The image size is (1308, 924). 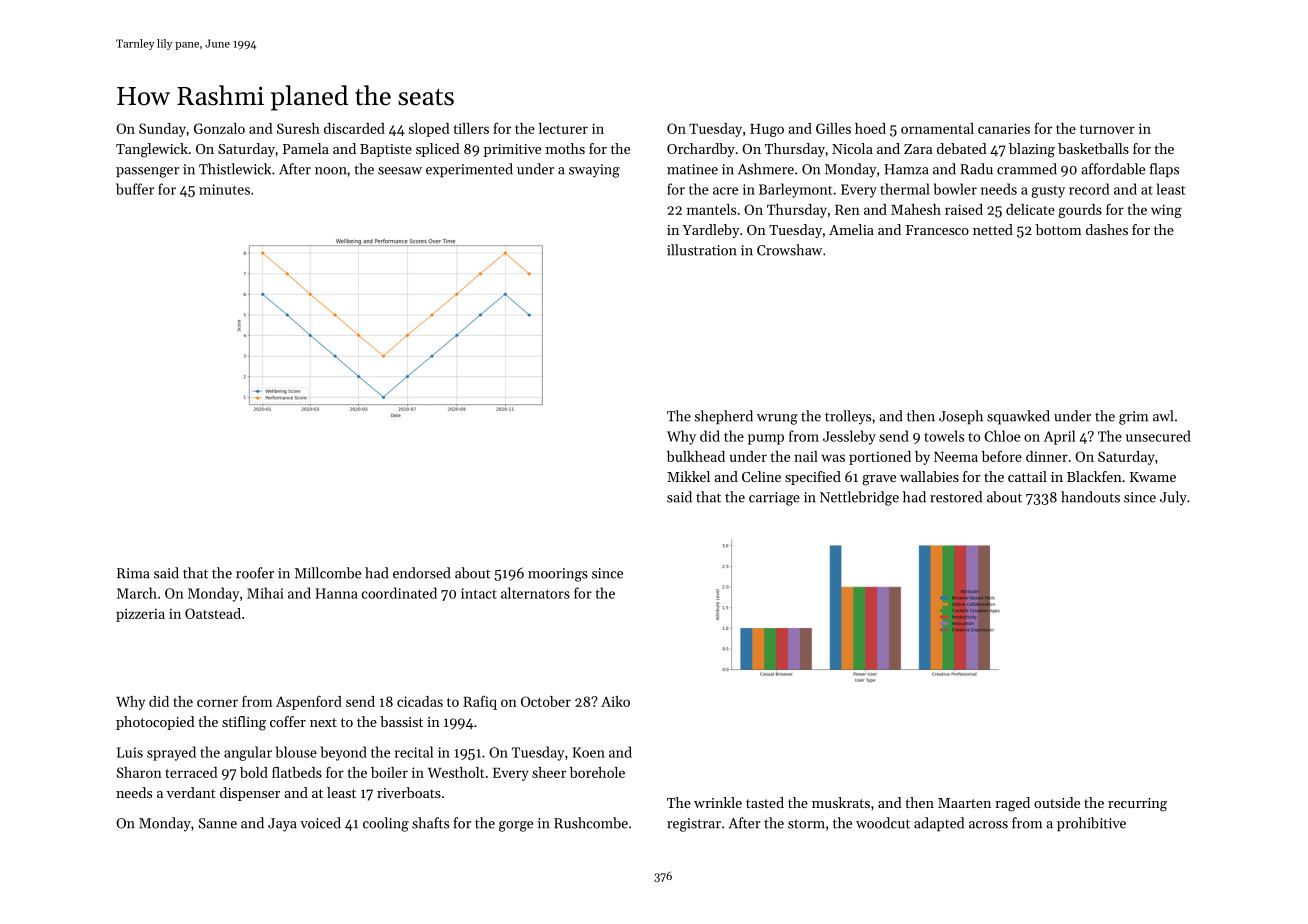 What do you see at coordinates (400, 171) in the document?
I see `seesaw` at bounding box center [400, 171].
